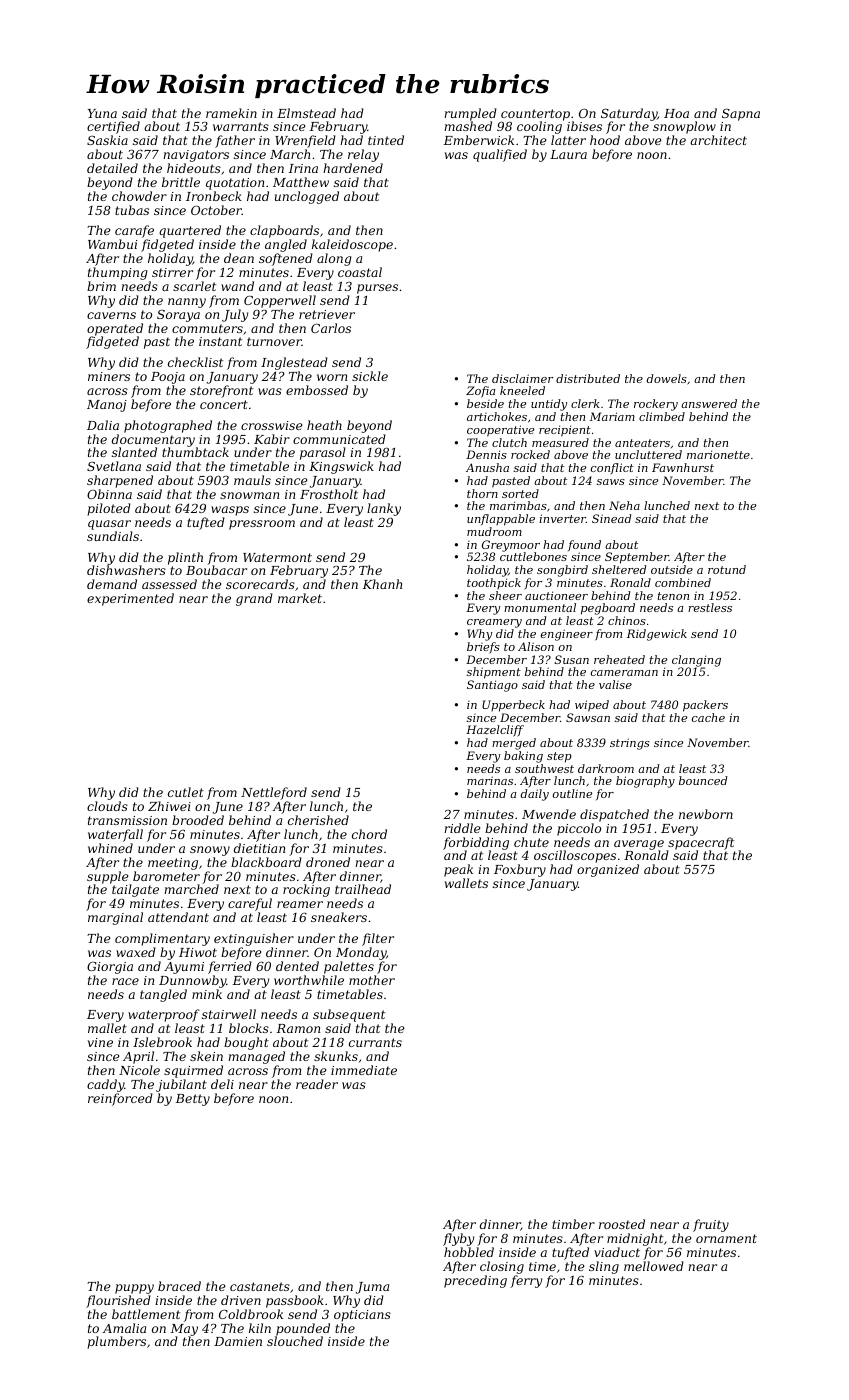  Describe the element at coordinates (277, 557) in the screenshot. I see `Watermont` at that location.
